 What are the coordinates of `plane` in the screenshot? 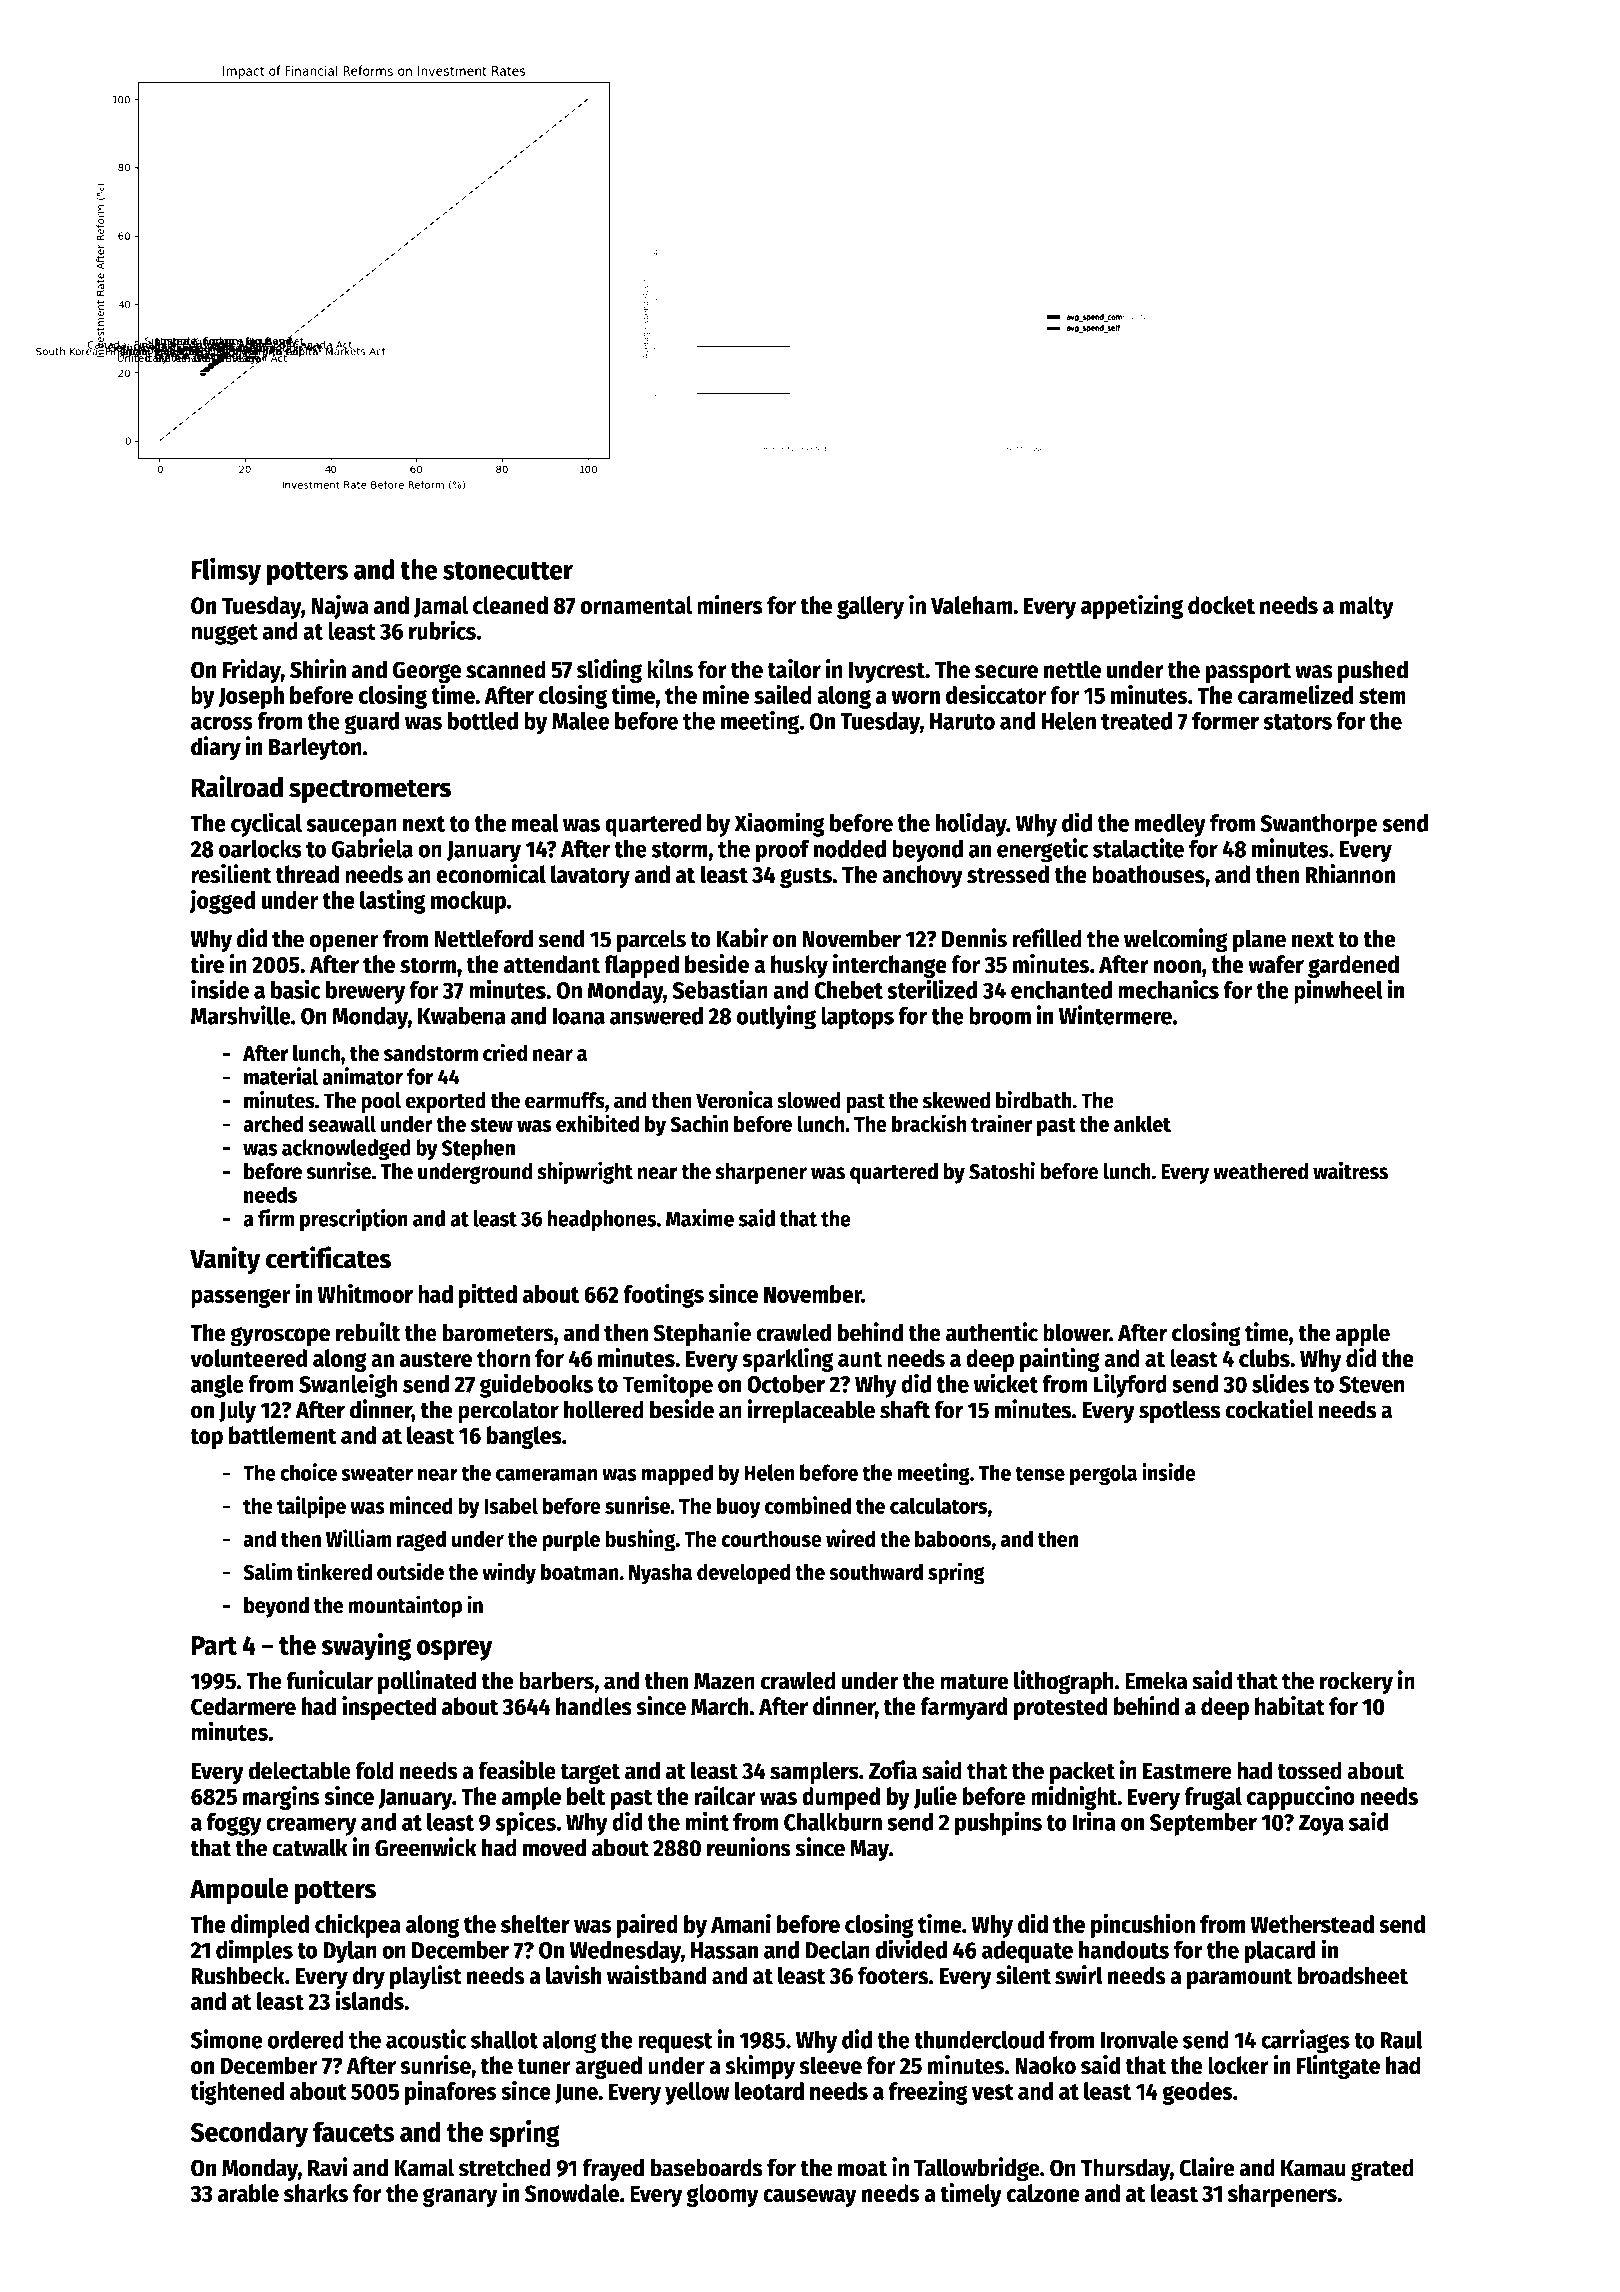 It's located at (1259, 941).
